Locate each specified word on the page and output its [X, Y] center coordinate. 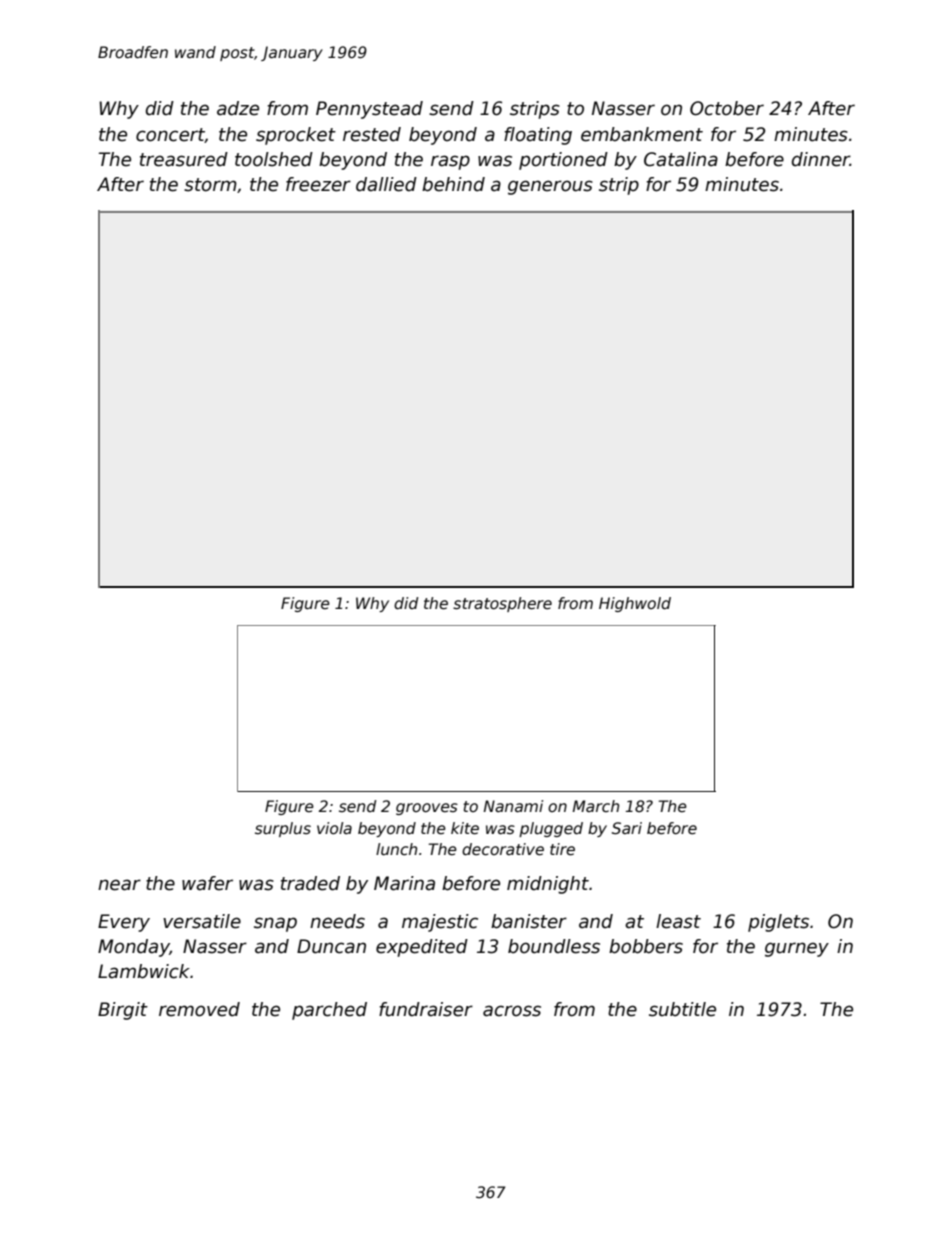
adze [238, 108]
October [727, 108]
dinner [821, 159]
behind [453, 184]
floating [538, 136]
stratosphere [502, 604]
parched [329, 1011]
